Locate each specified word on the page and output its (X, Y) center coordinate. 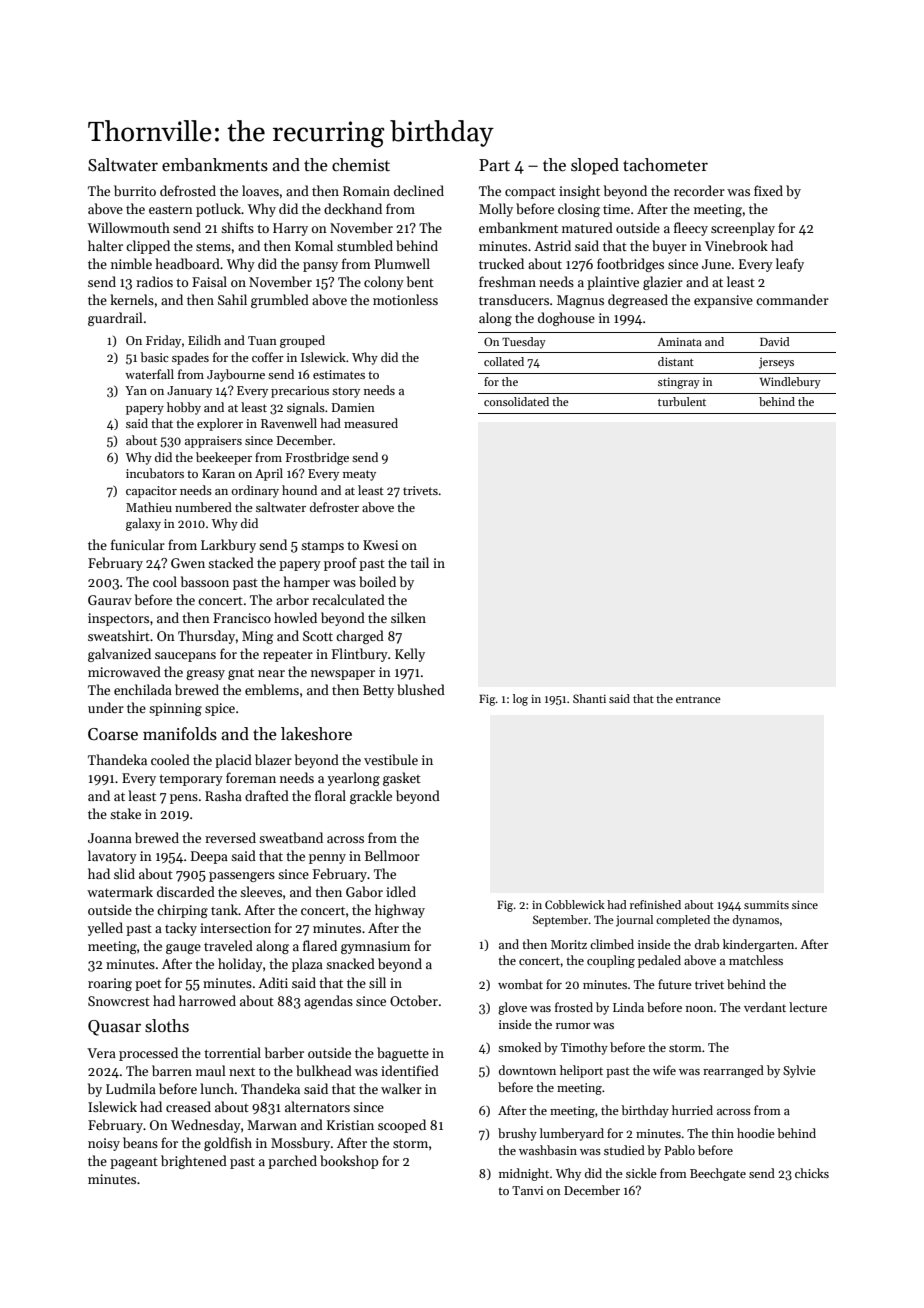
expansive (723, 301)
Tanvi (527, 1190)
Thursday (206, 637)
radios (154, 281)
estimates (339, 374)
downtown (527, 1070)
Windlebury (790, 383)
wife (664, 1070)
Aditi (273, 982)
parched (292, 1162)
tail (419, 562)
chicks (812, 1173)
